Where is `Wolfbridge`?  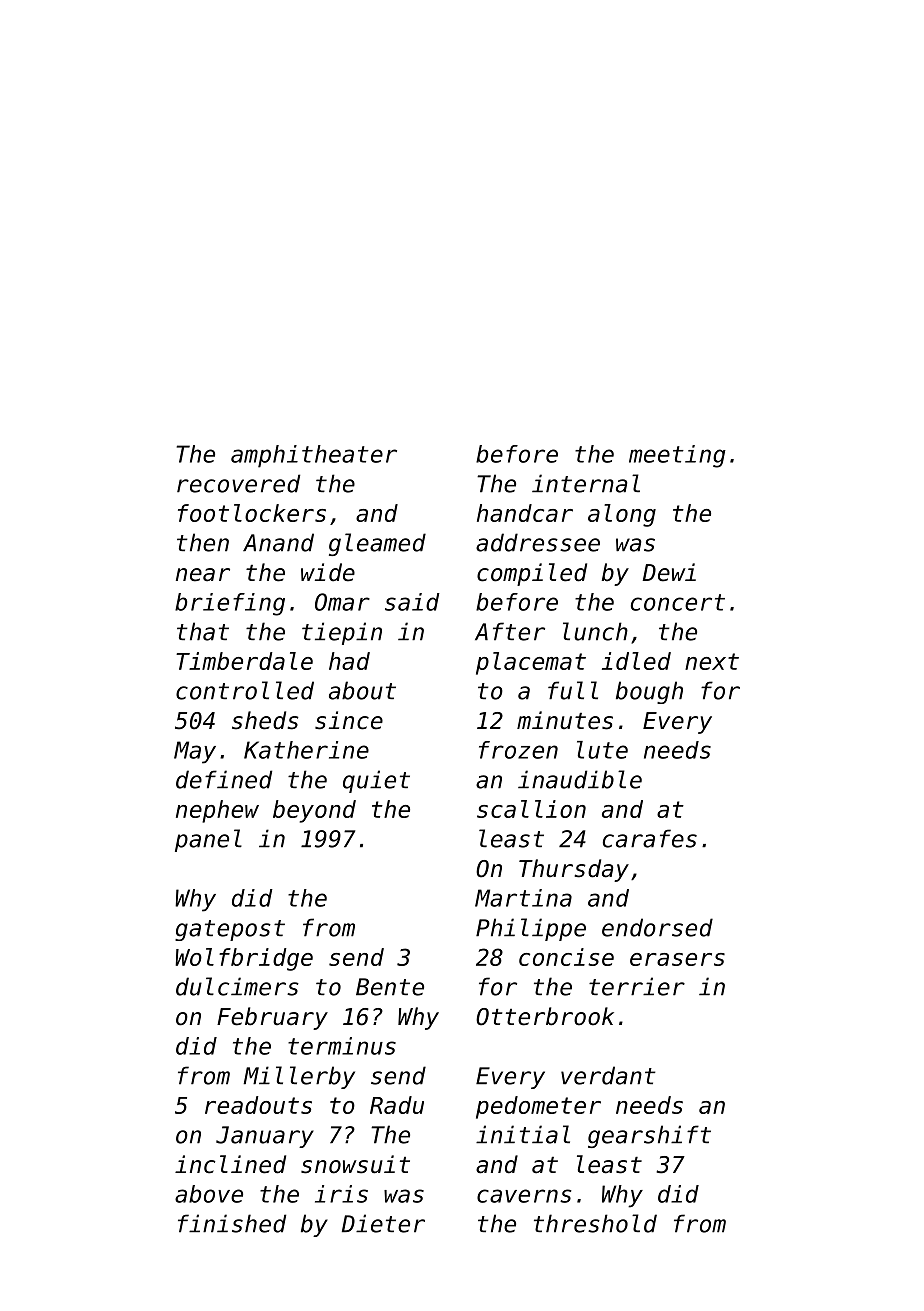
Wolfbridge is located at coordinates (244, 959).
